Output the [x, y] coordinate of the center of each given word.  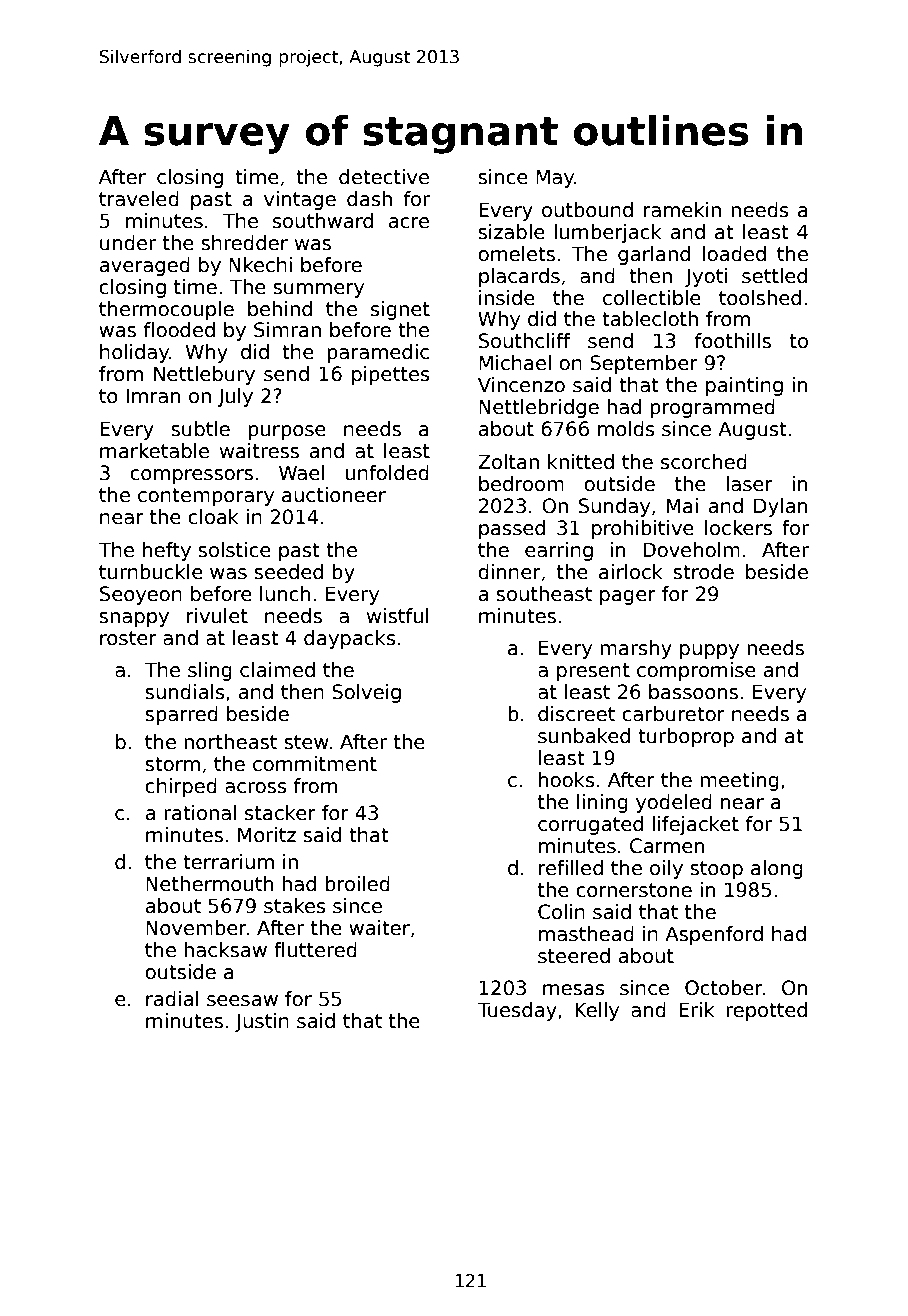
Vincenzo [521, 385]
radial [172, 999]
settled [774, 276]
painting [744, 386]
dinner [509, 572]
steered [574, 956]
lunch [285, 594]
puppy [709, 651]
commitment [315, 764]
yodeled [674, 803]
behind [280, 309]
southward [323, 221]
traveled [139, 199]
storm [172, 764]
